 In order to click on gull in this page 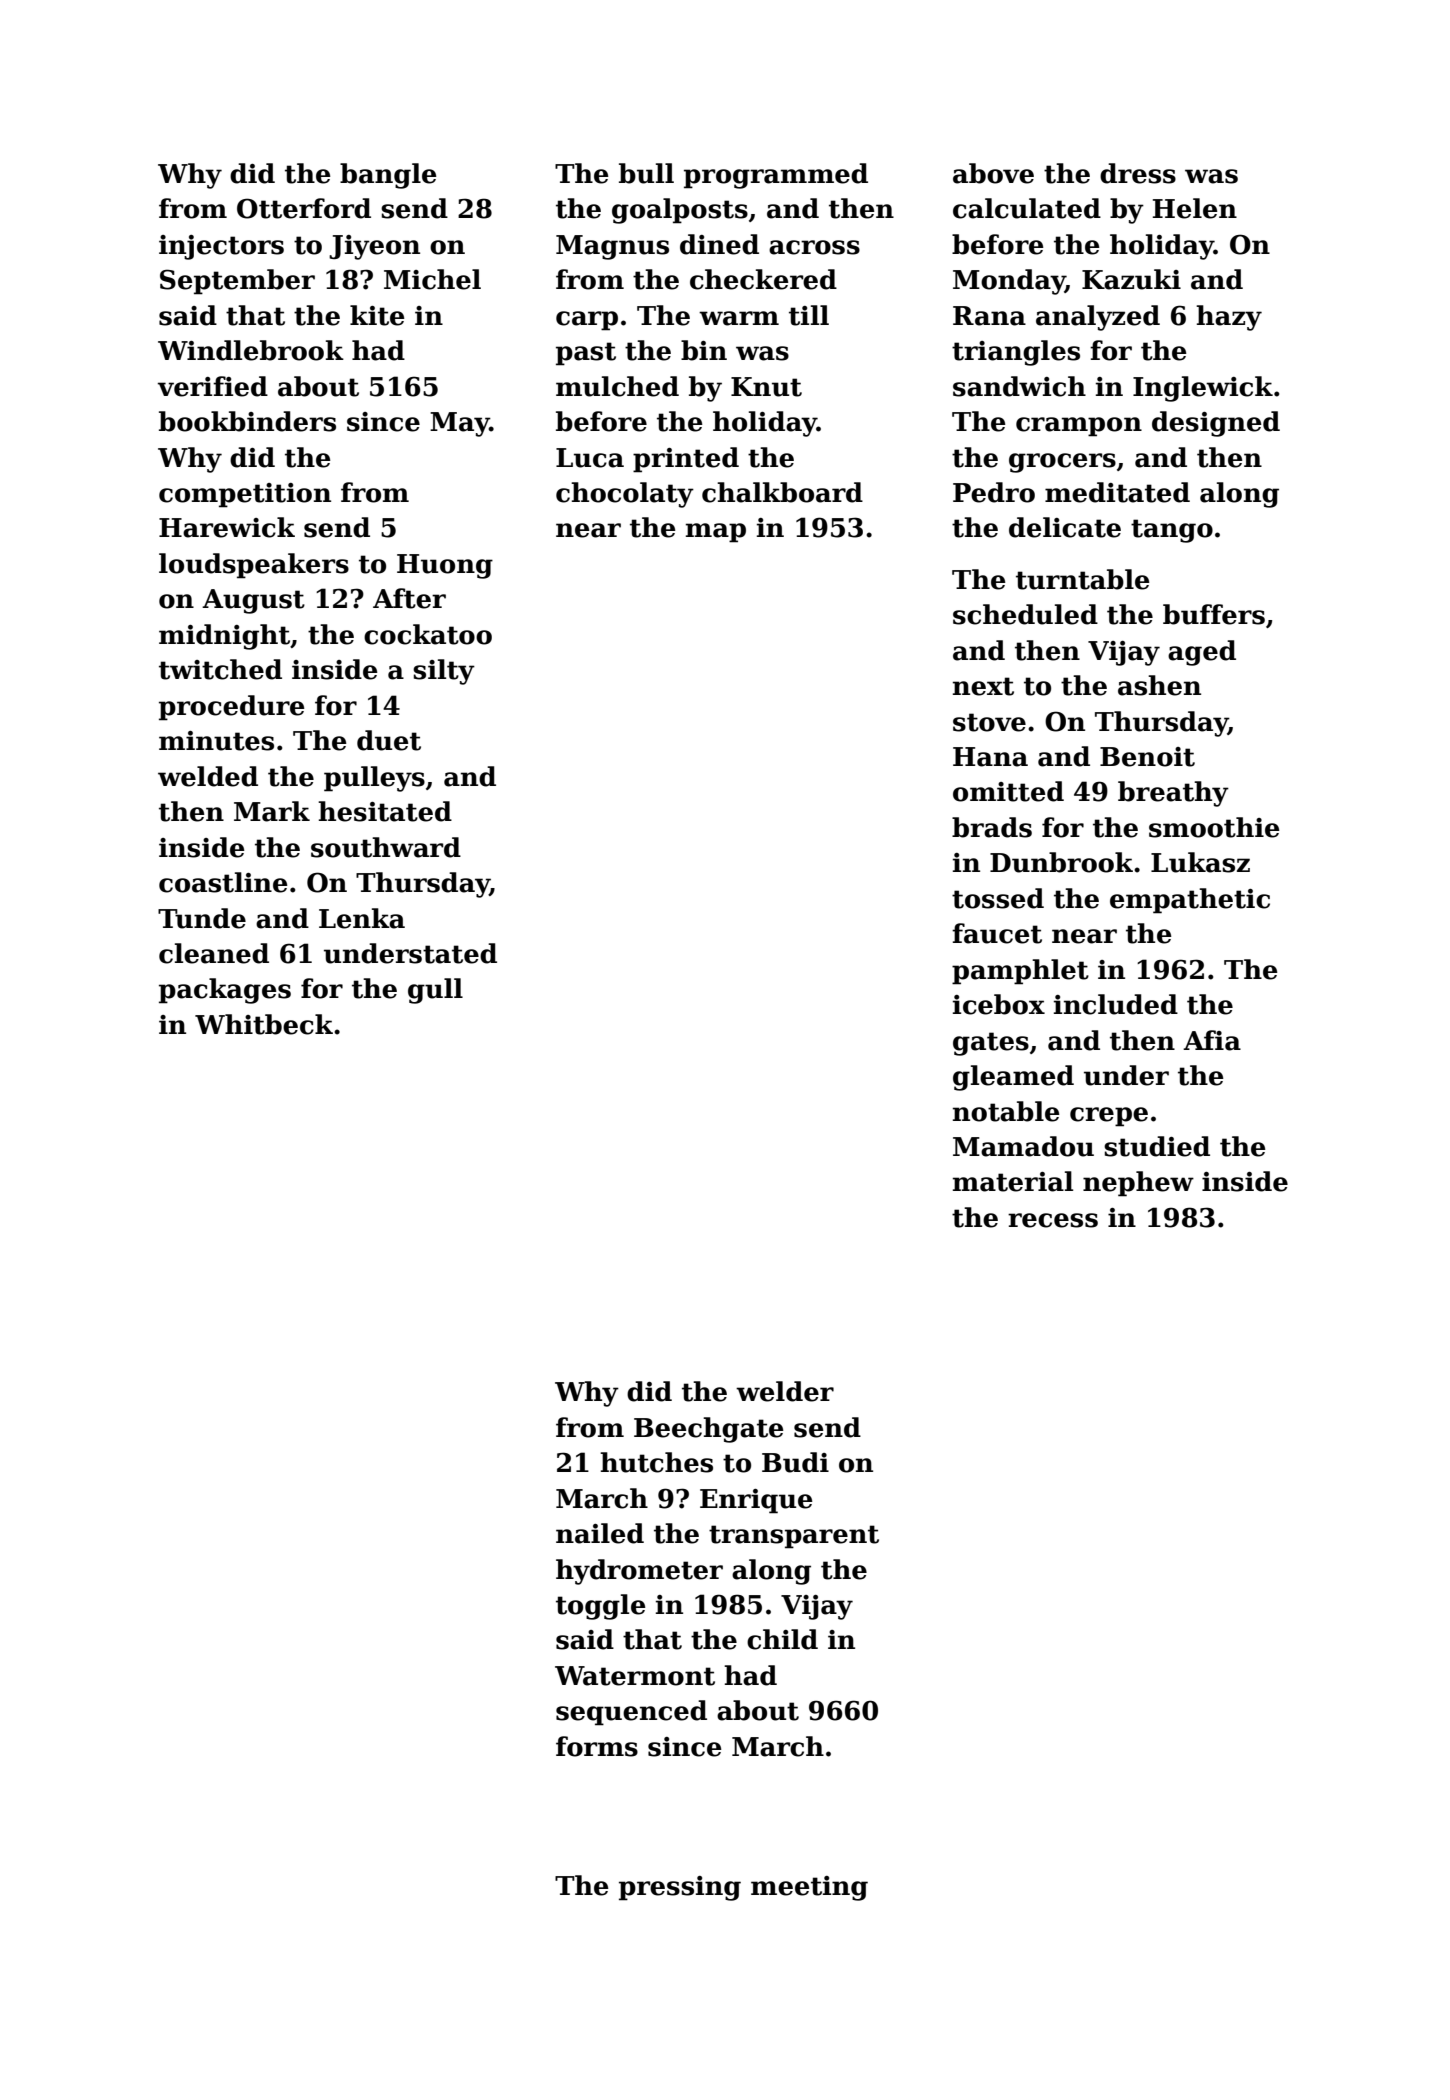, I will do `click(435, 991)`.
